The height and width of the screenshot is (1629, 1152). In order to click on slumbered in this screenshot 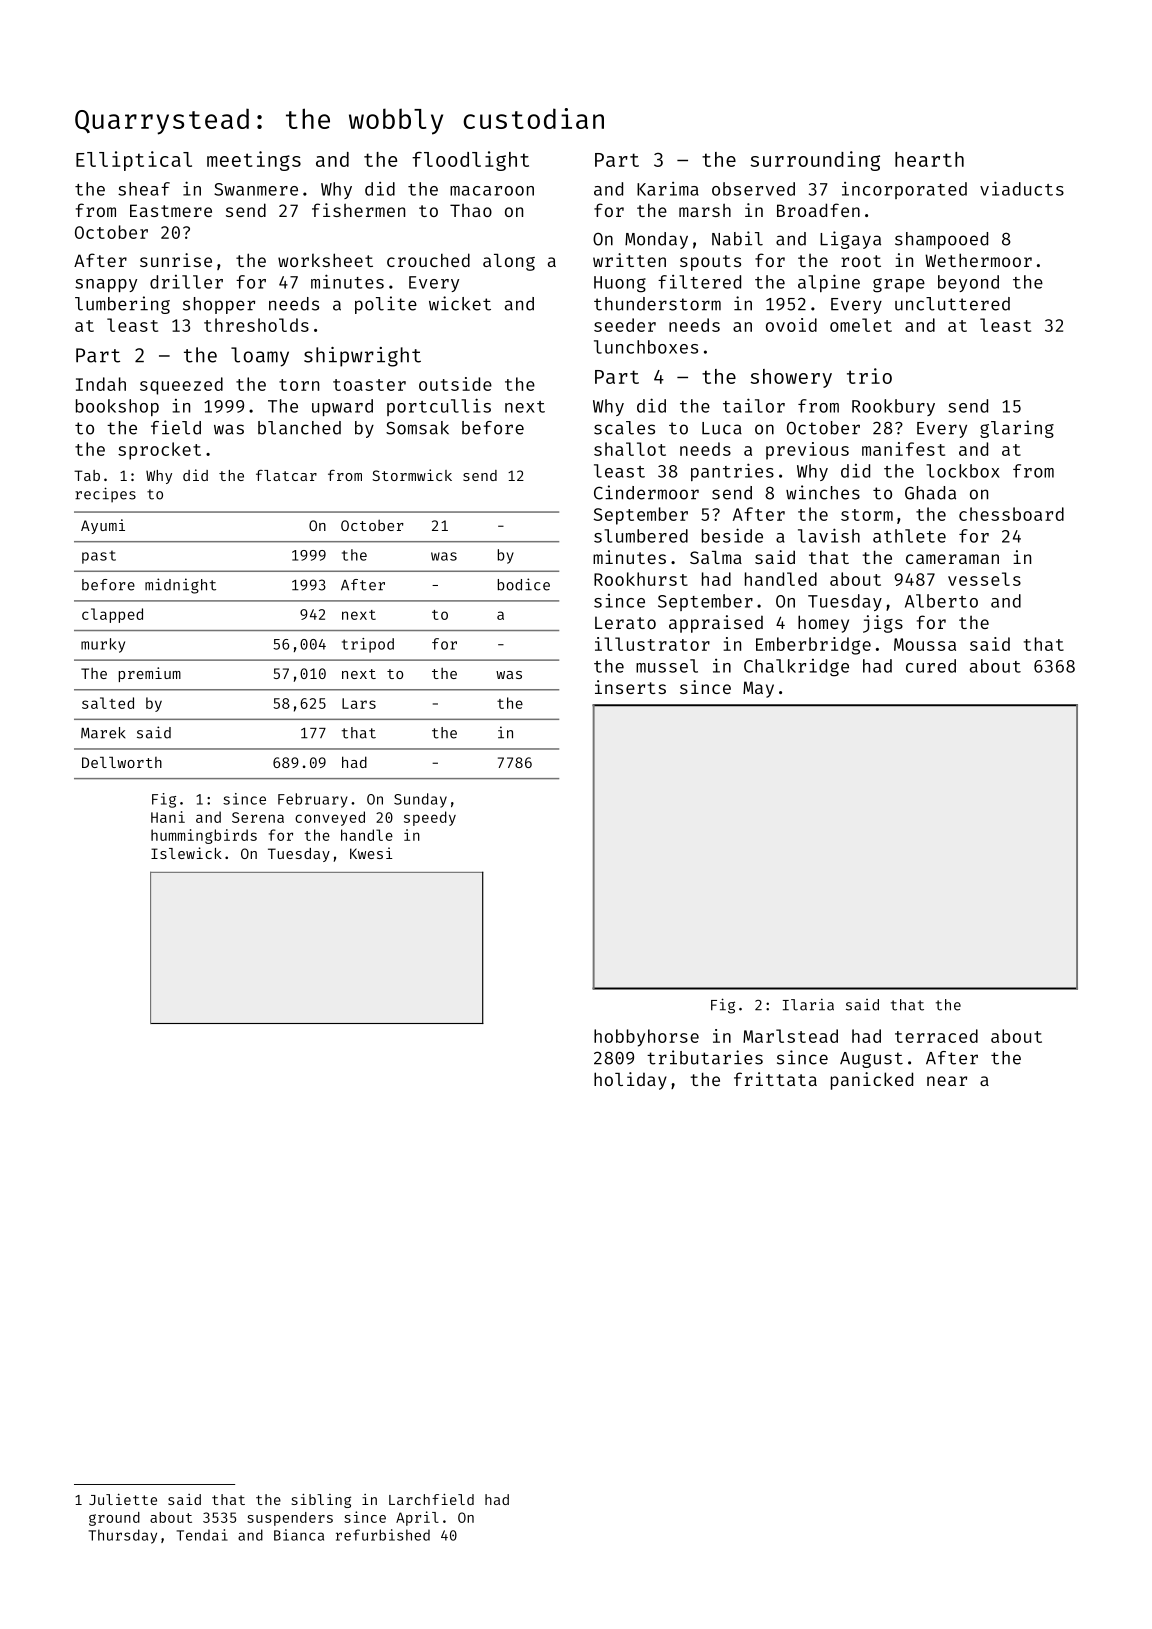, I will do `click(641, 536)`.
